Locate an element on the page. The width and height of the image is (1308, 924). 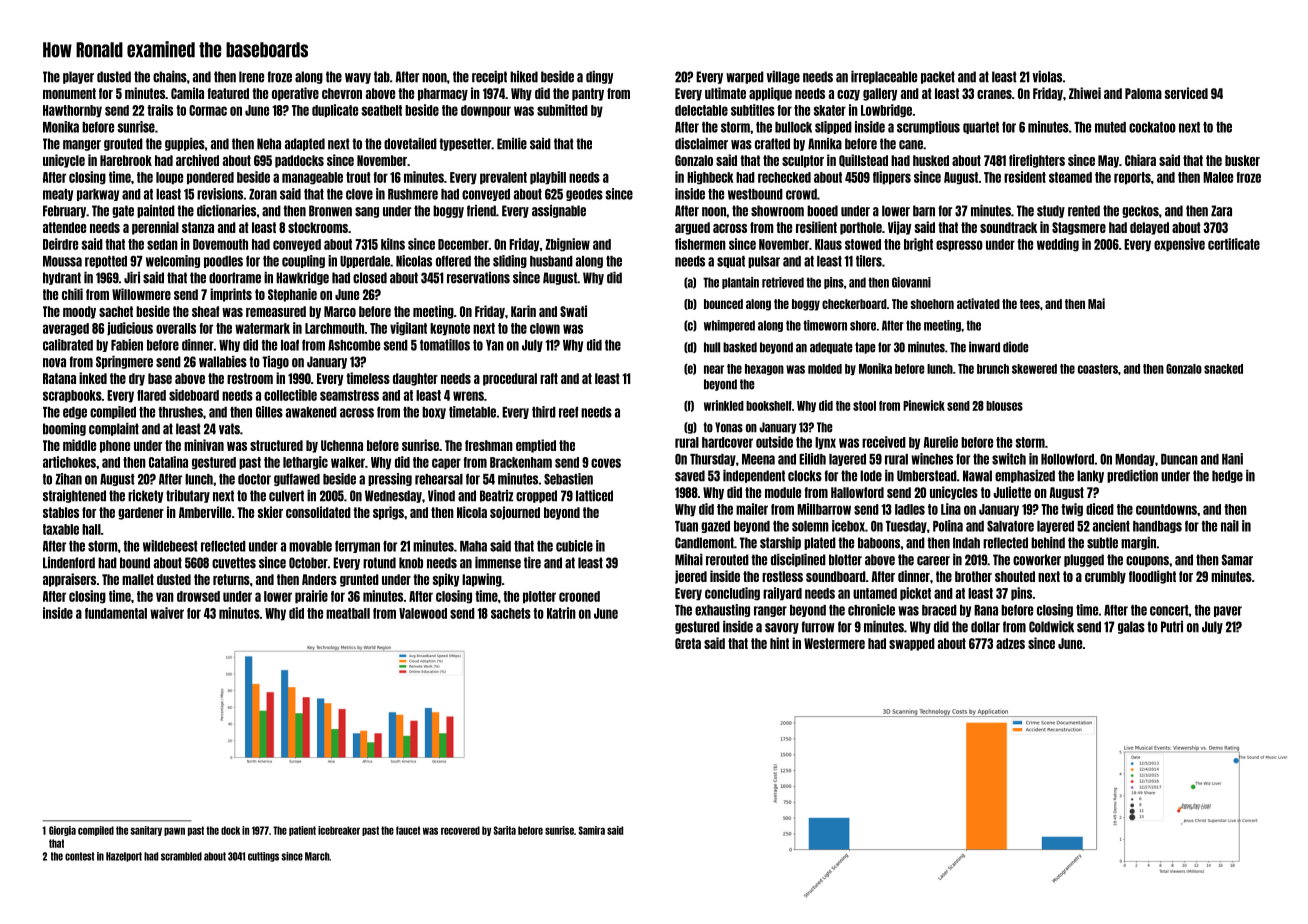
waiver is located at coordinates (167, 613).
